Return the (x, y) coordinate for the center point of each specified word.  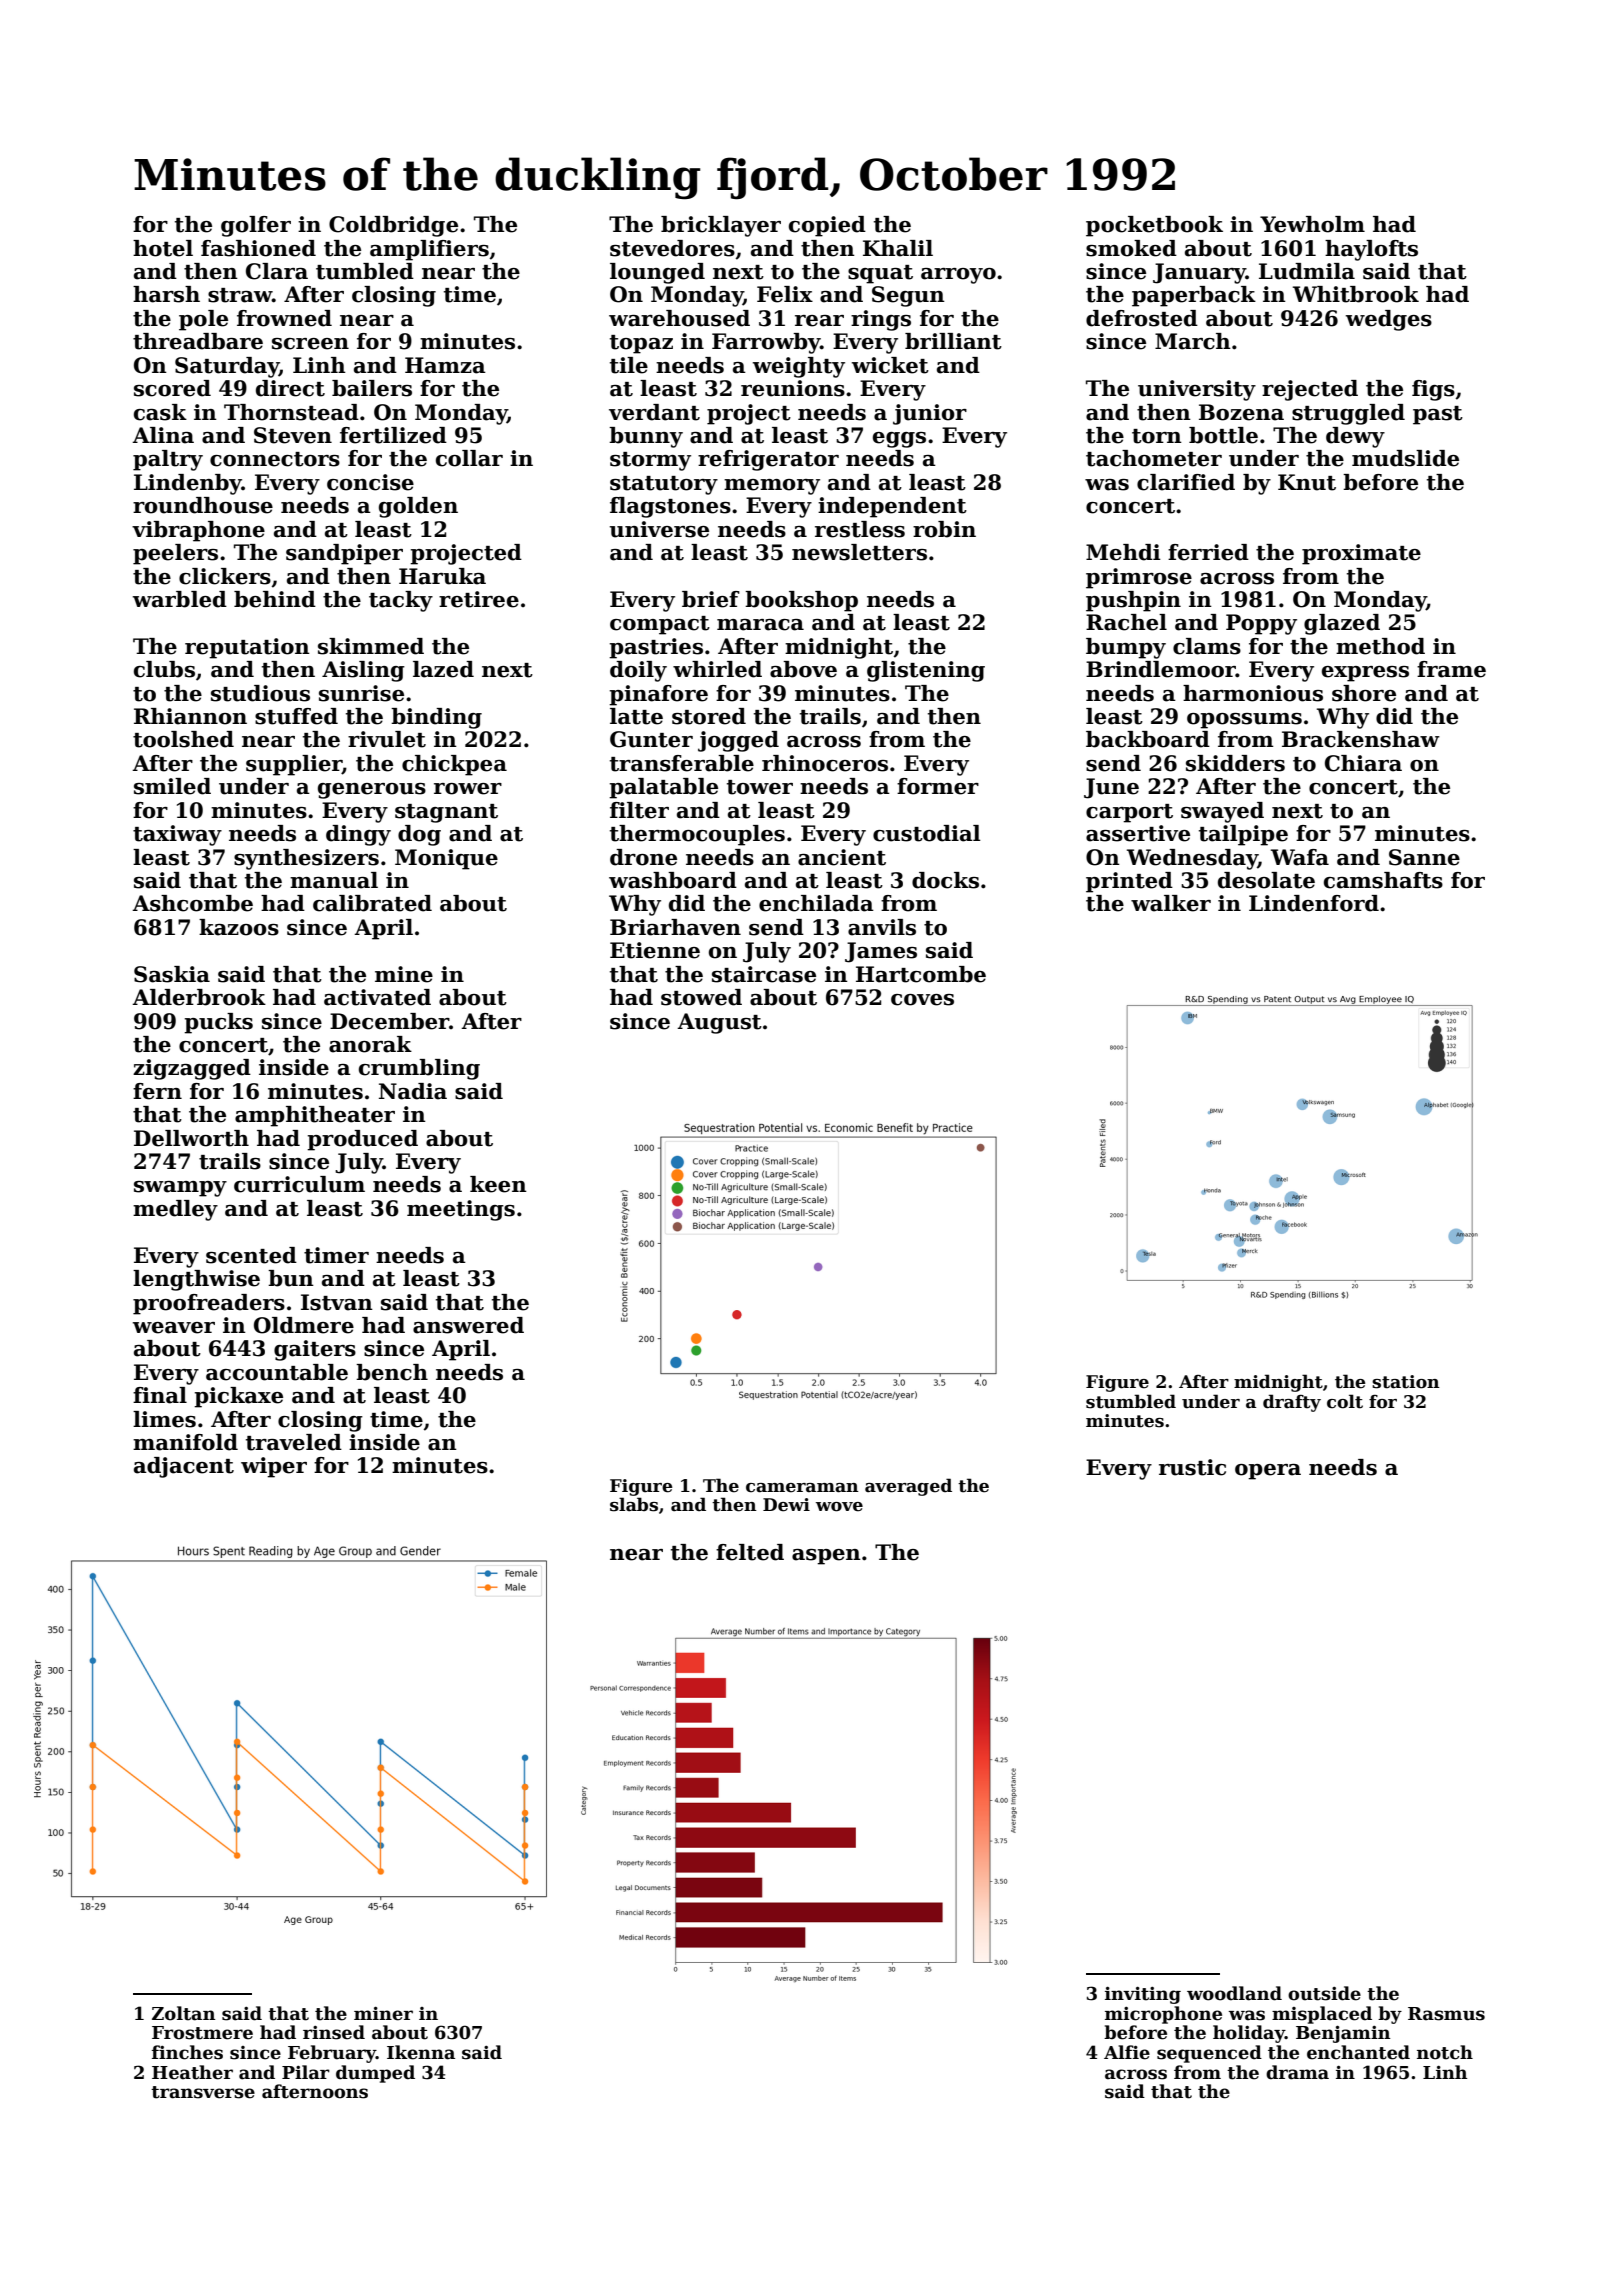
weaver (174, 1328)
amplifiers (429, 250)
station (1406, 1382)
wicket (890, 365)
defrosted (1142, 318)
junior (930, 414)
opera (1268, 1472)
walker (1171, 903)
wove (839, 1507)
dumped (375, 2074)
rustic (1192, 1467)
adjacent (184, 1467)
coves (922, 1000)
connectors (275, 459)
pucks (218, 1023)
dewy (1355, 437)
